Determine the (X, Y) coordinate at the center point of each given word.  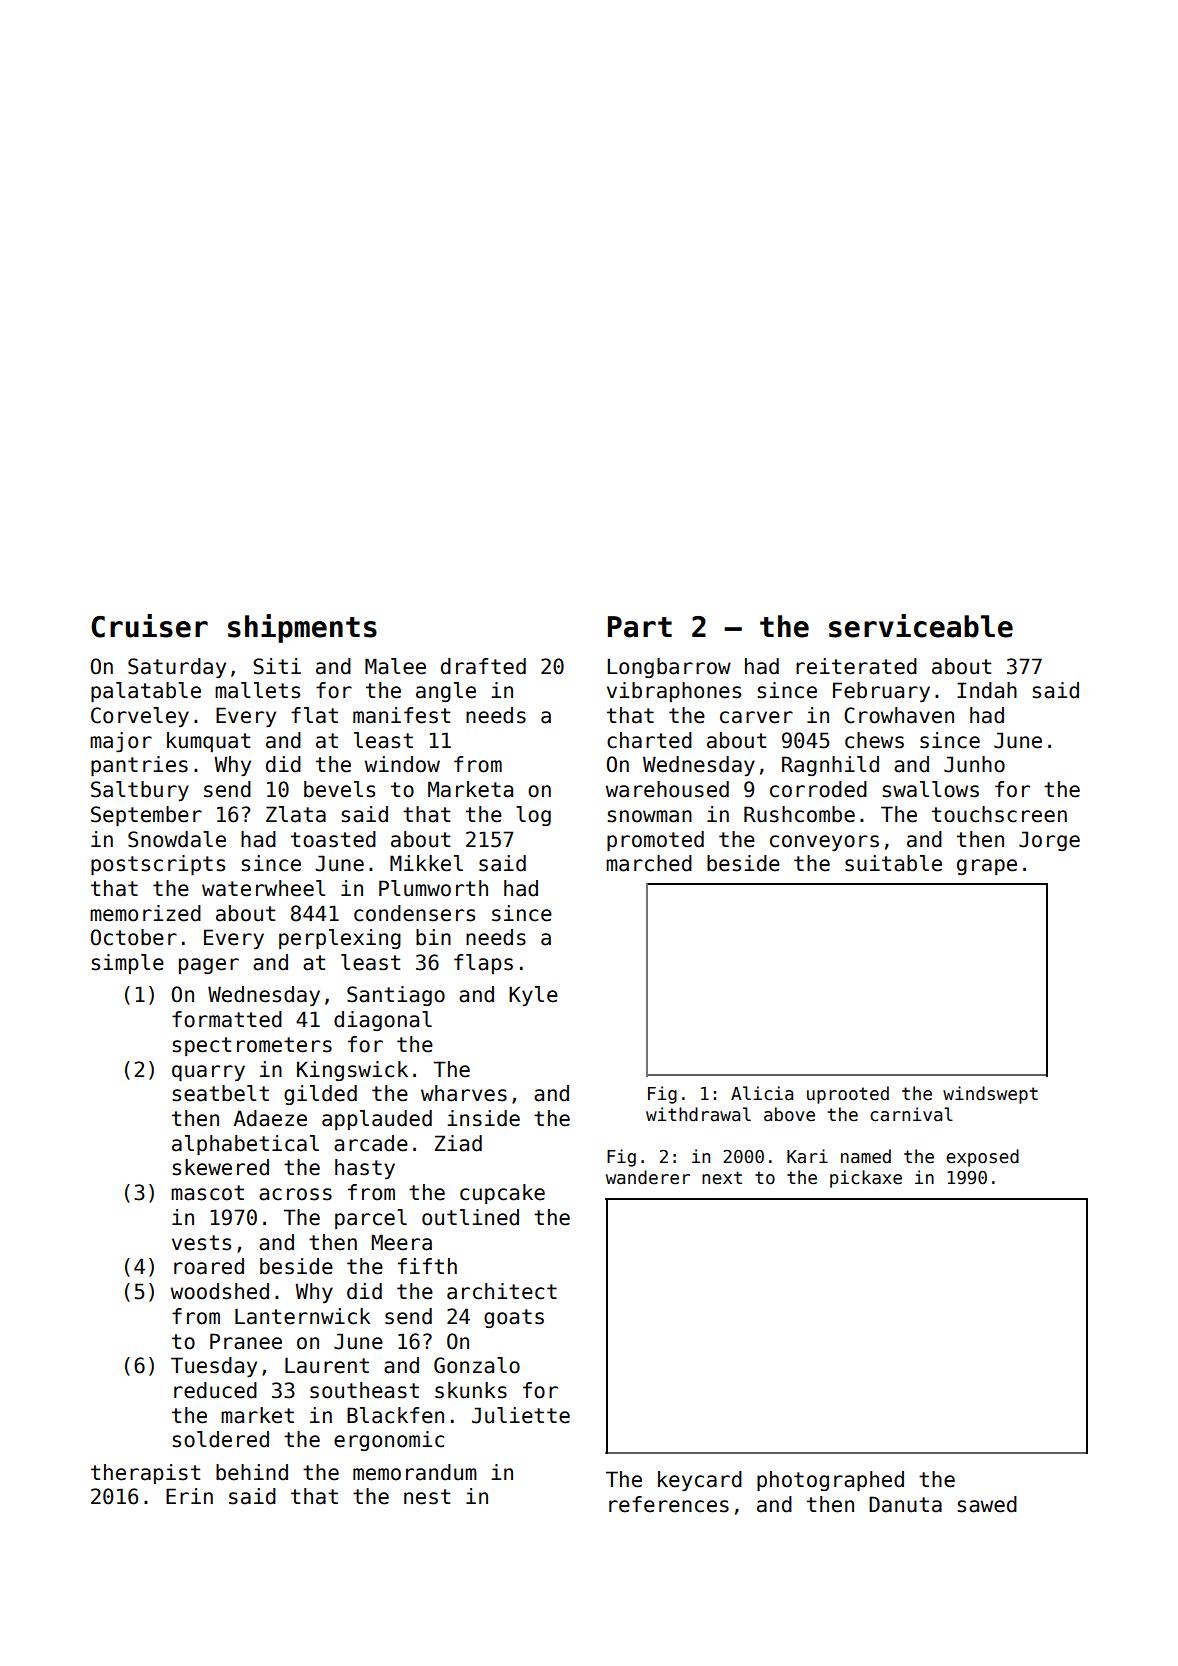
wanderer (648, 1177)
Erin (189, 1496)
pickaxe (866, 1179)
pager (209, 966)
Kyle (533, 996)
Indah (987, 690)
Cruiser (149, 626)
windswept (990, 1095)
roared (209, 1266)
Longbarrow (669, 668)
